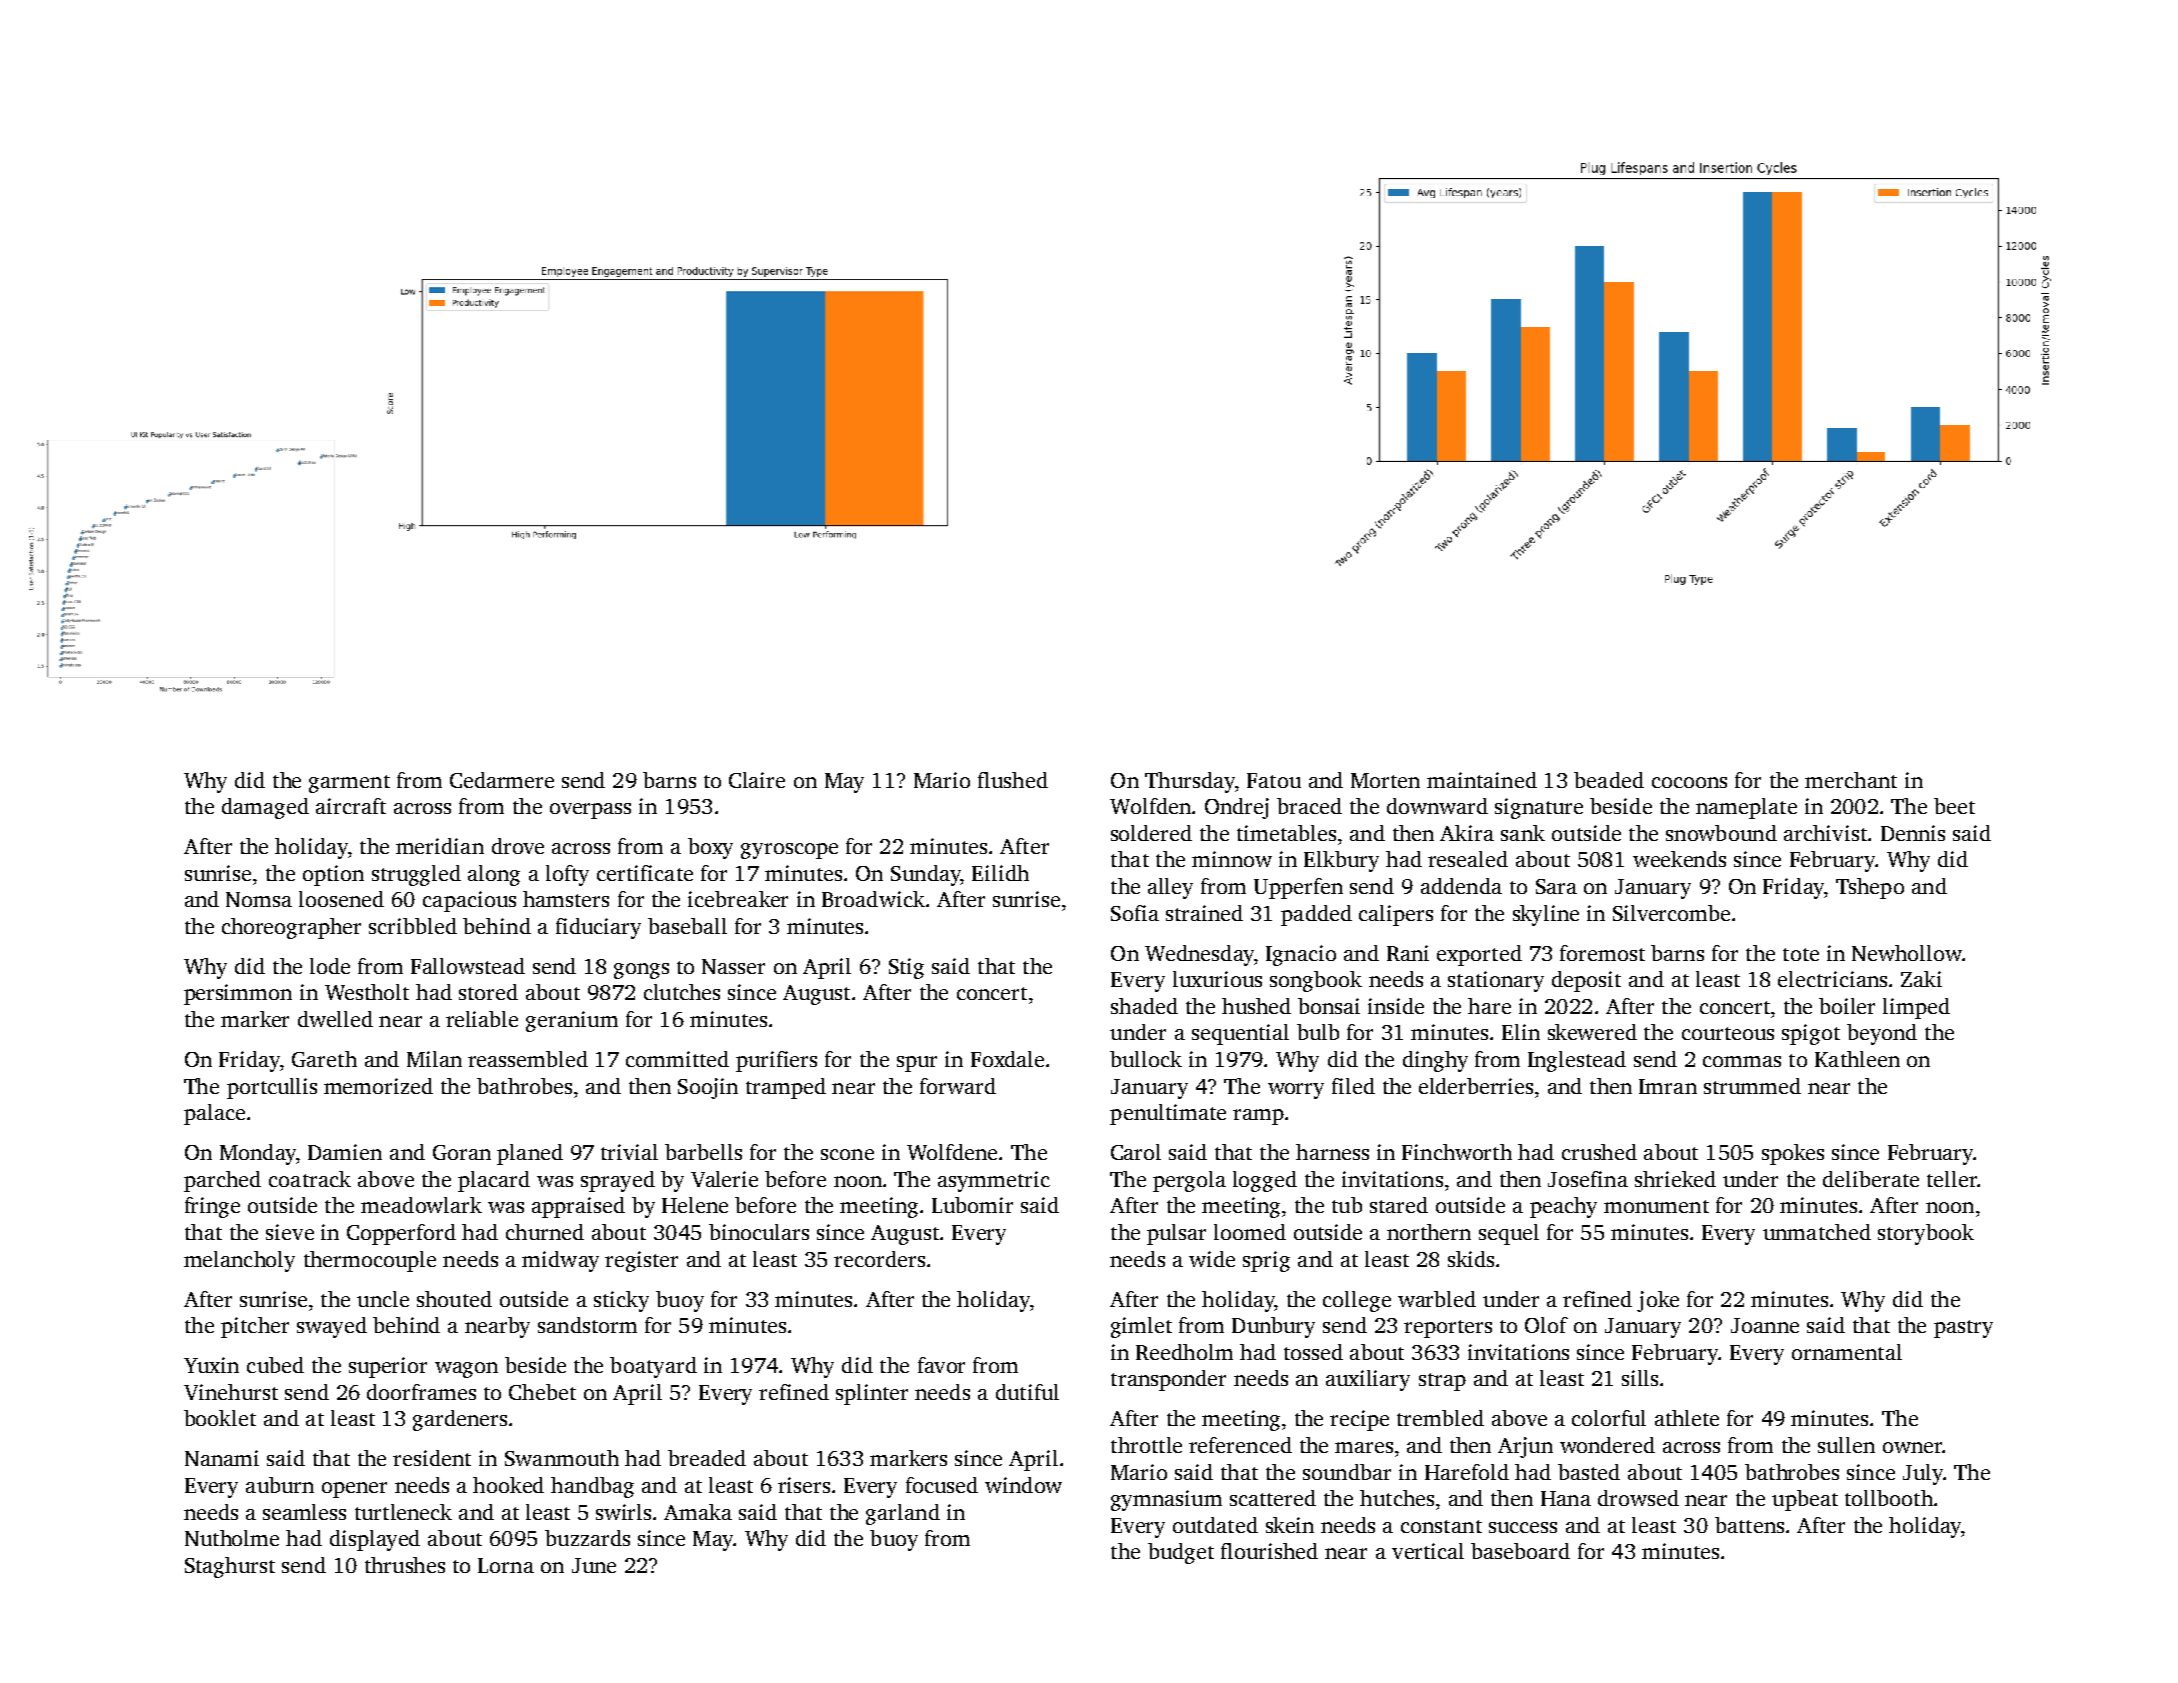 The height and width of the screenshot is (1683, 2178). I want to click on budget, so click(1181, 1553).
